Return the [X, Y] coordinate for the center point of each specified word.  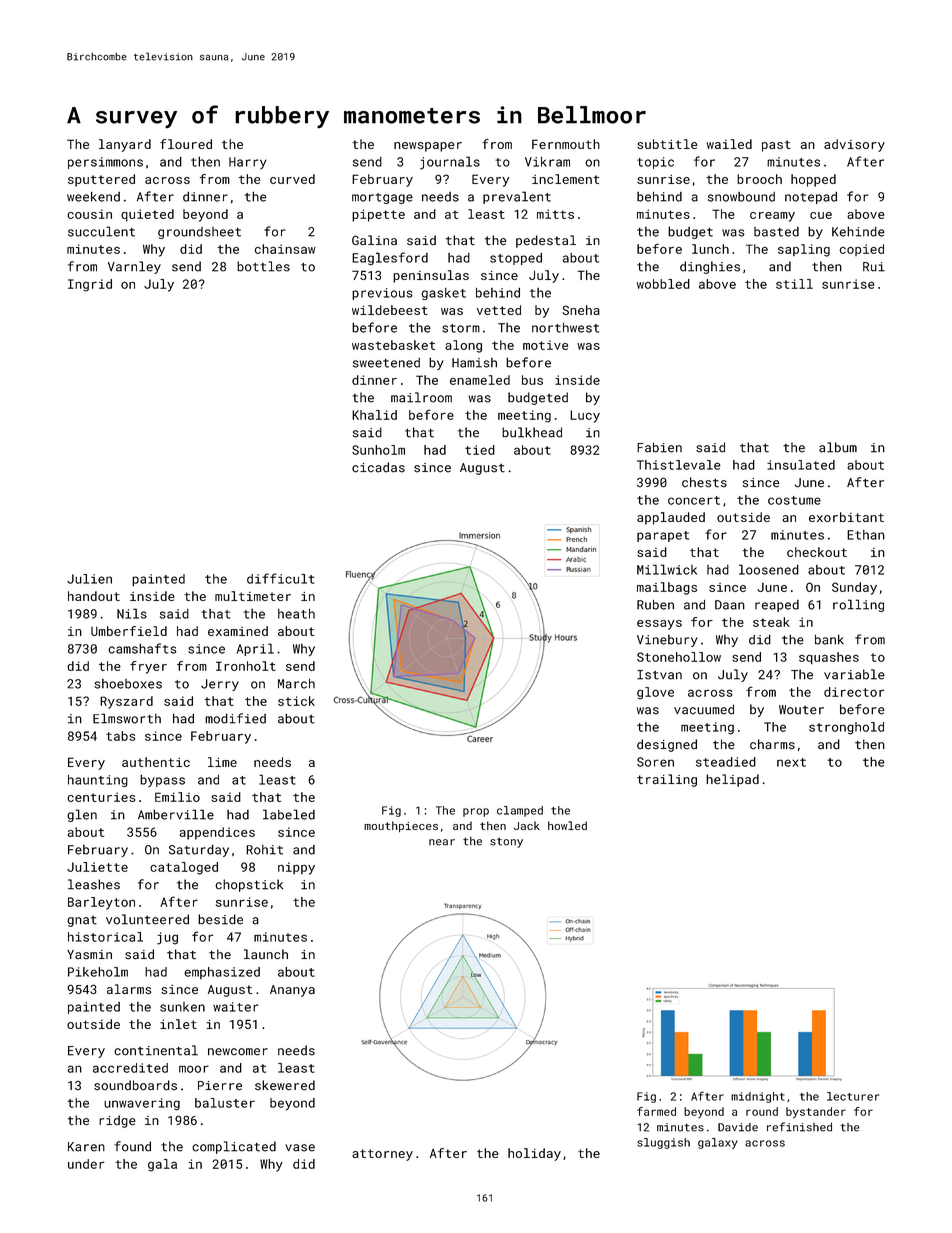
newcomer [238, 1052]
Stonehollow [679, 657]
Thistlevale [679, 465]
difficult [281, 578]
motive [545, 345]
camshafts [142, 648]
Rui [874, 267]
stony [506, 843]
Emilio [177, 797]
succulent [101, 231]
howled [567, 825]
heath [296, 614]
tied [480, 450]
